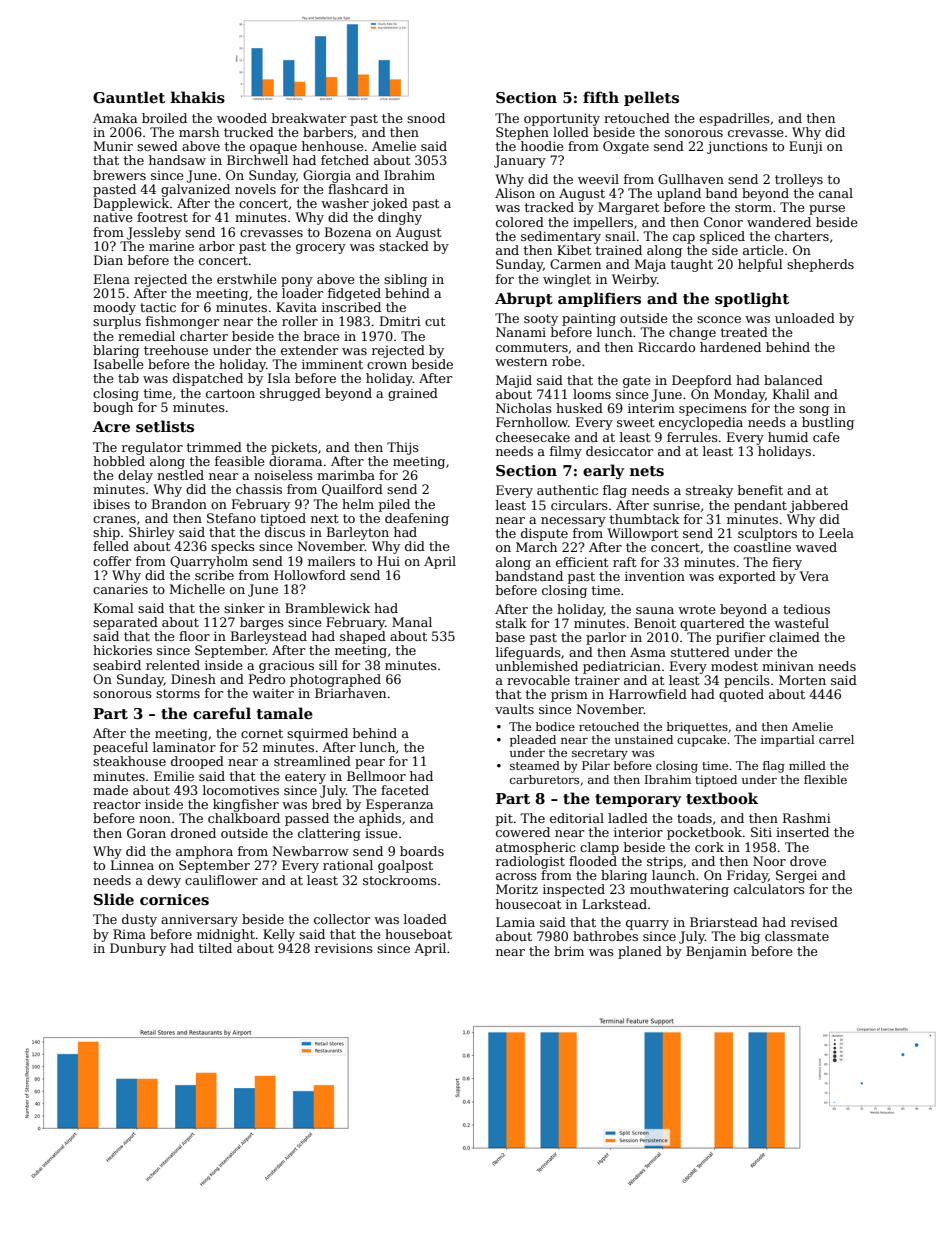 The image size is (952, 1233). I want to click on pellets, so click(651, 98).
